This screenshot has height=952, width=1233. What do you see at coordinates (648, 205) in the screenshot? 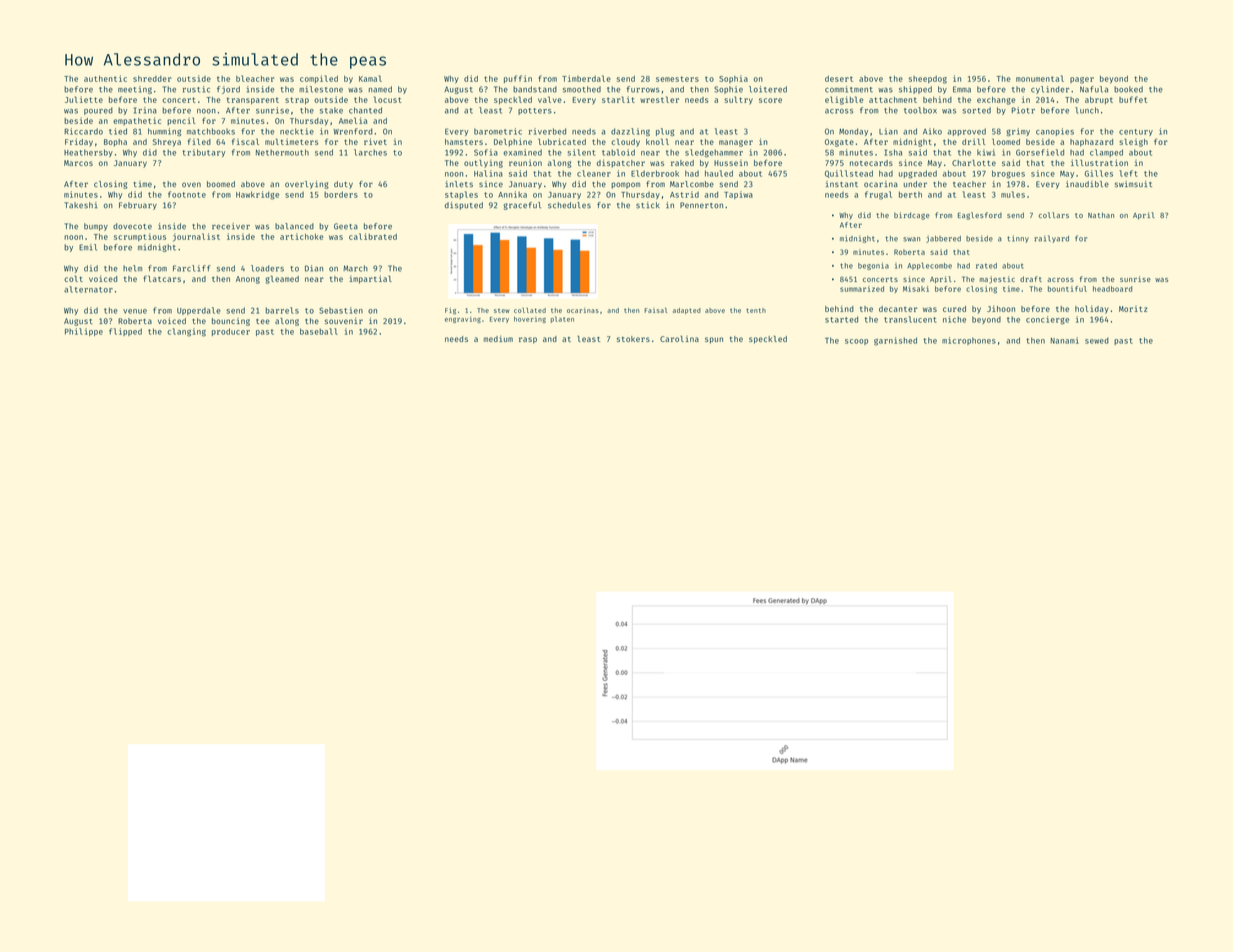
I see `stick` at bounding box center [648, 205].
